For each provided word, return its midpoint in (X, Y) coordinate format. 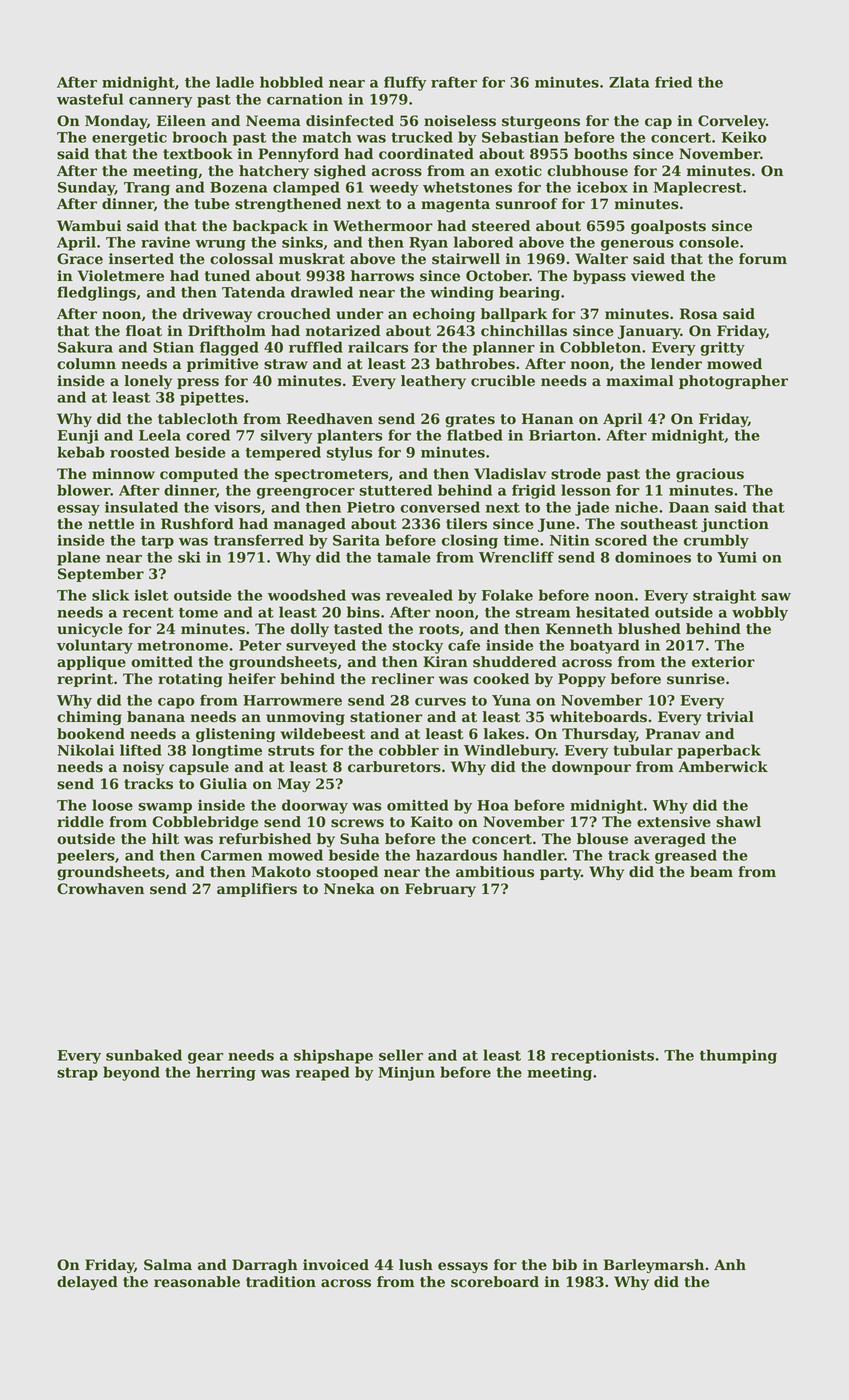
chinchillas (524, 331)
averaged (670, 840)
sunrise (696, 679)
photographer (733, 382)
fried (673, 82)
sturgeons (541, 122)
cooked (501, 679)
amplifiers (257, 890)
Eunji (78, 436)
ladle (235, 82)
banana (156, 716)
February (440, 890)
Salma (168, 1265)
